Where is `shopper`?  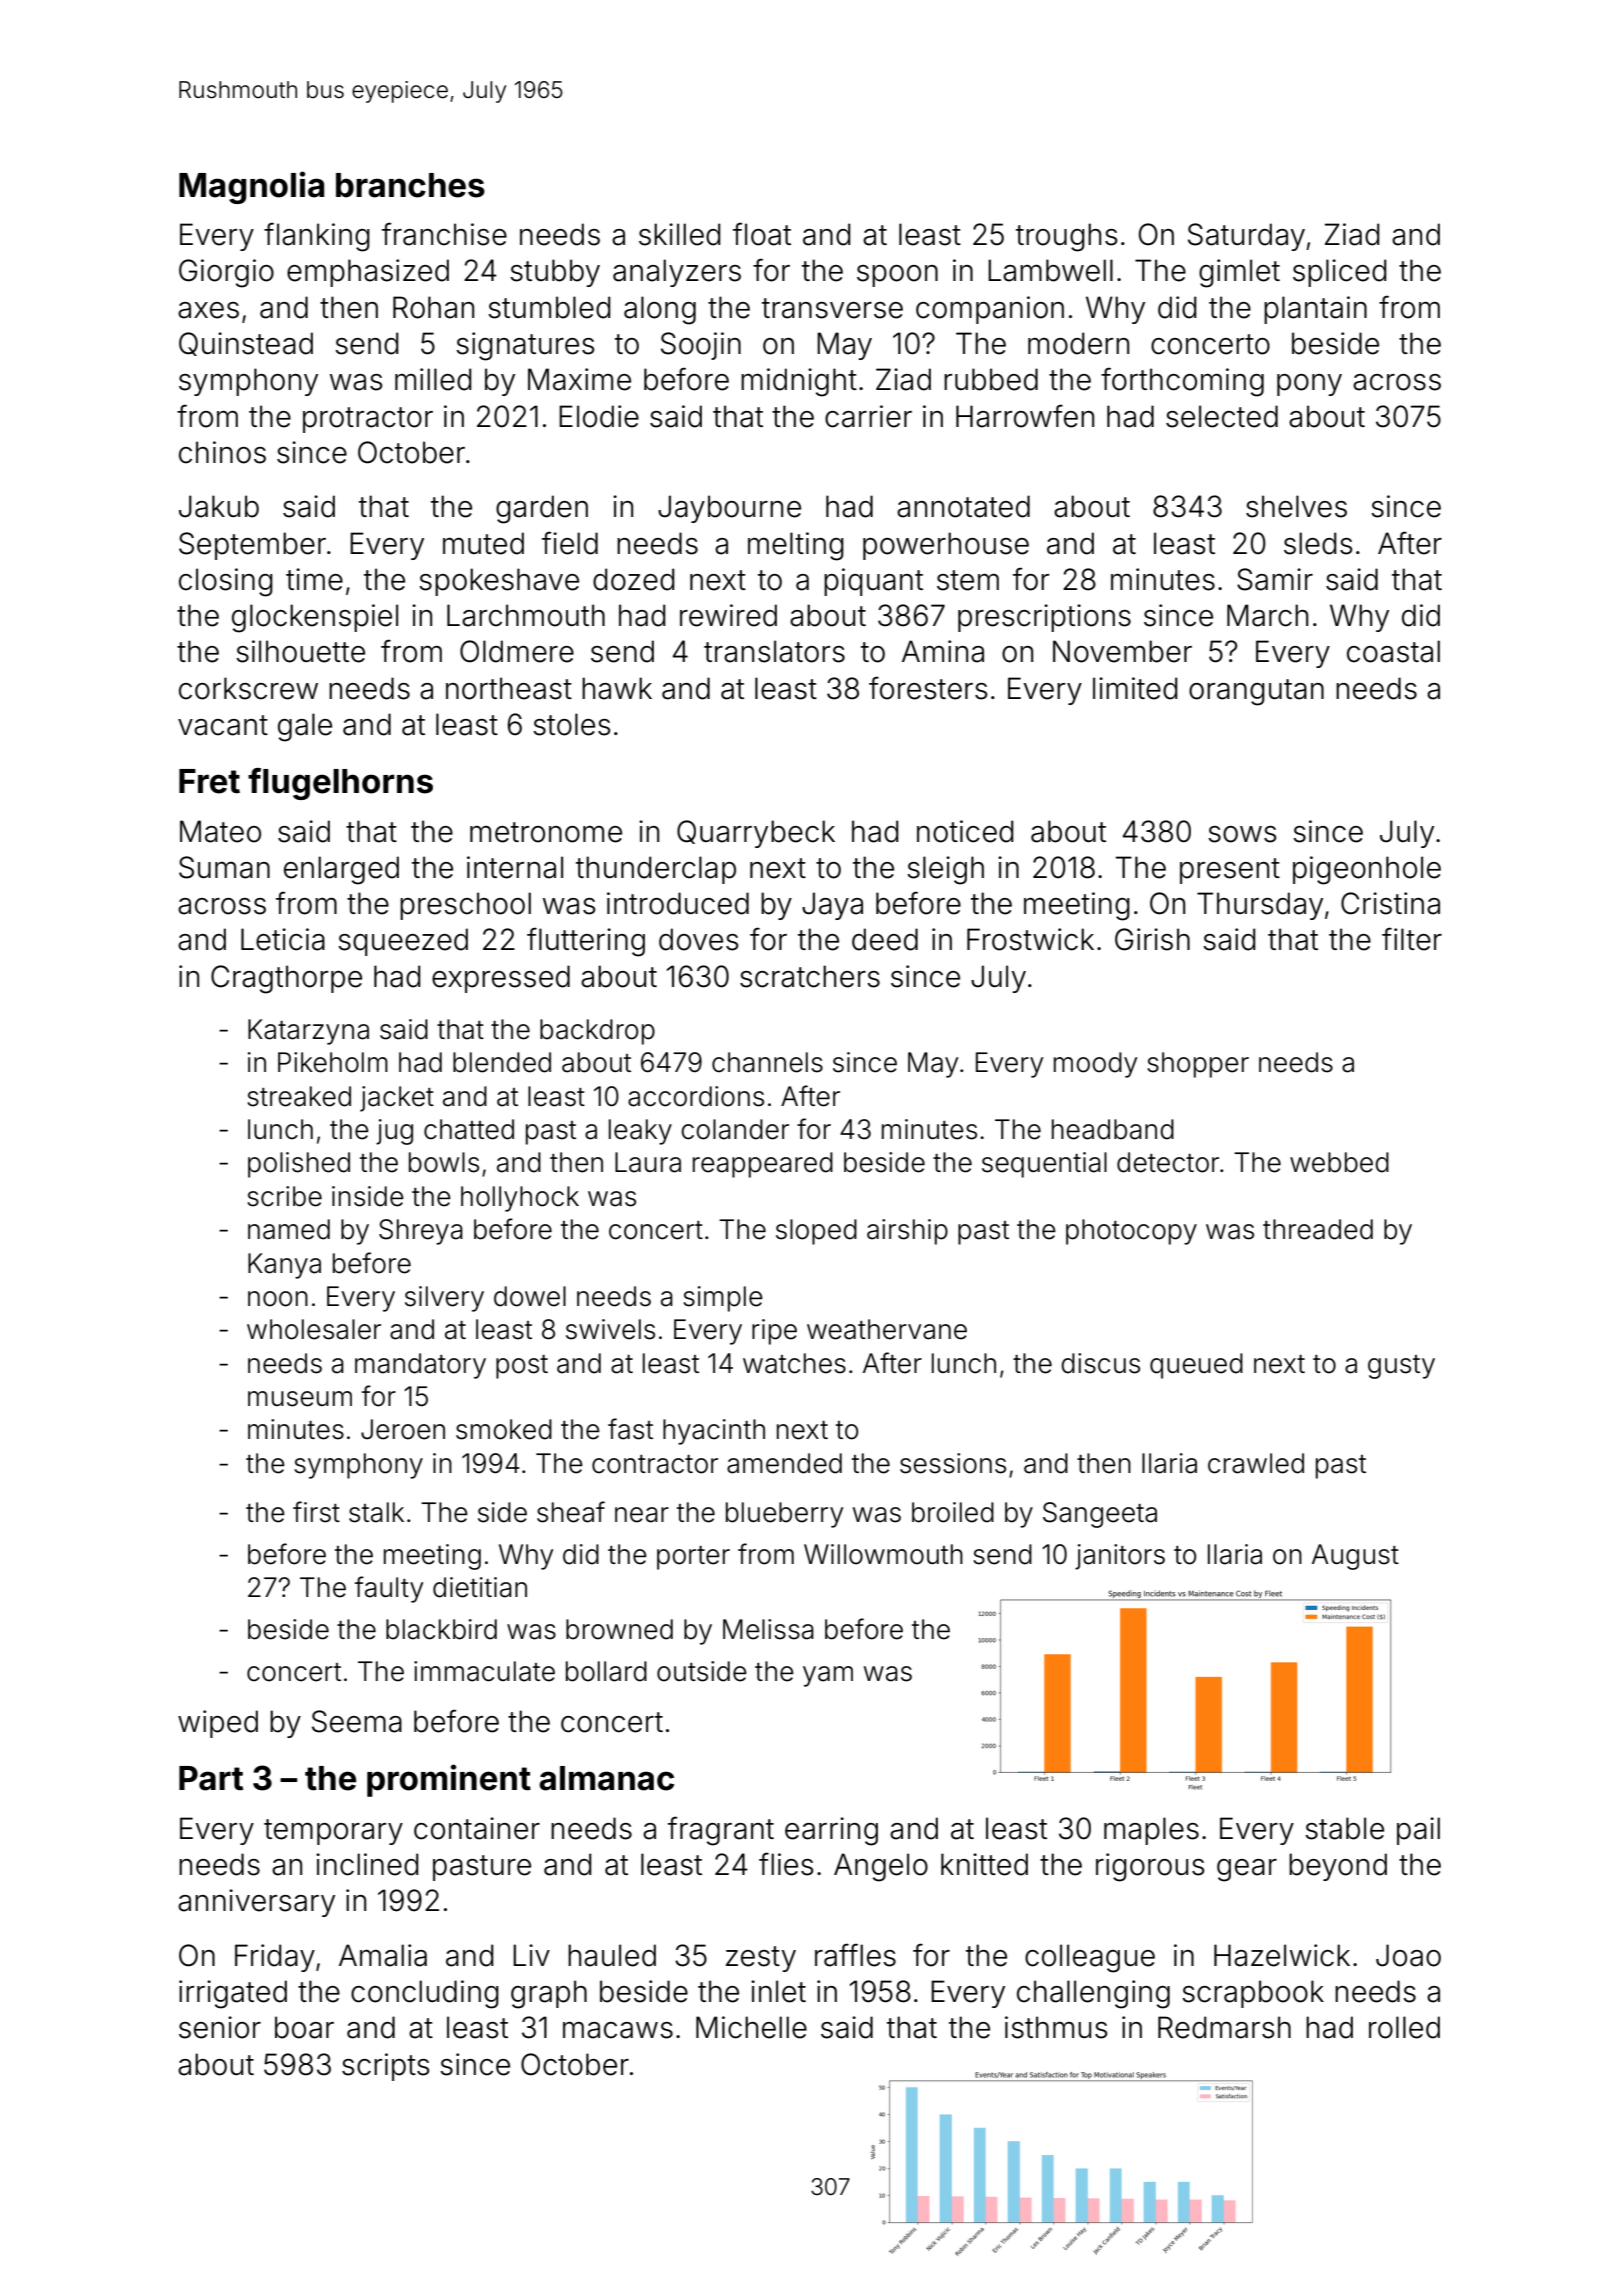
shopper is located at coordinates (1198, 1065).
